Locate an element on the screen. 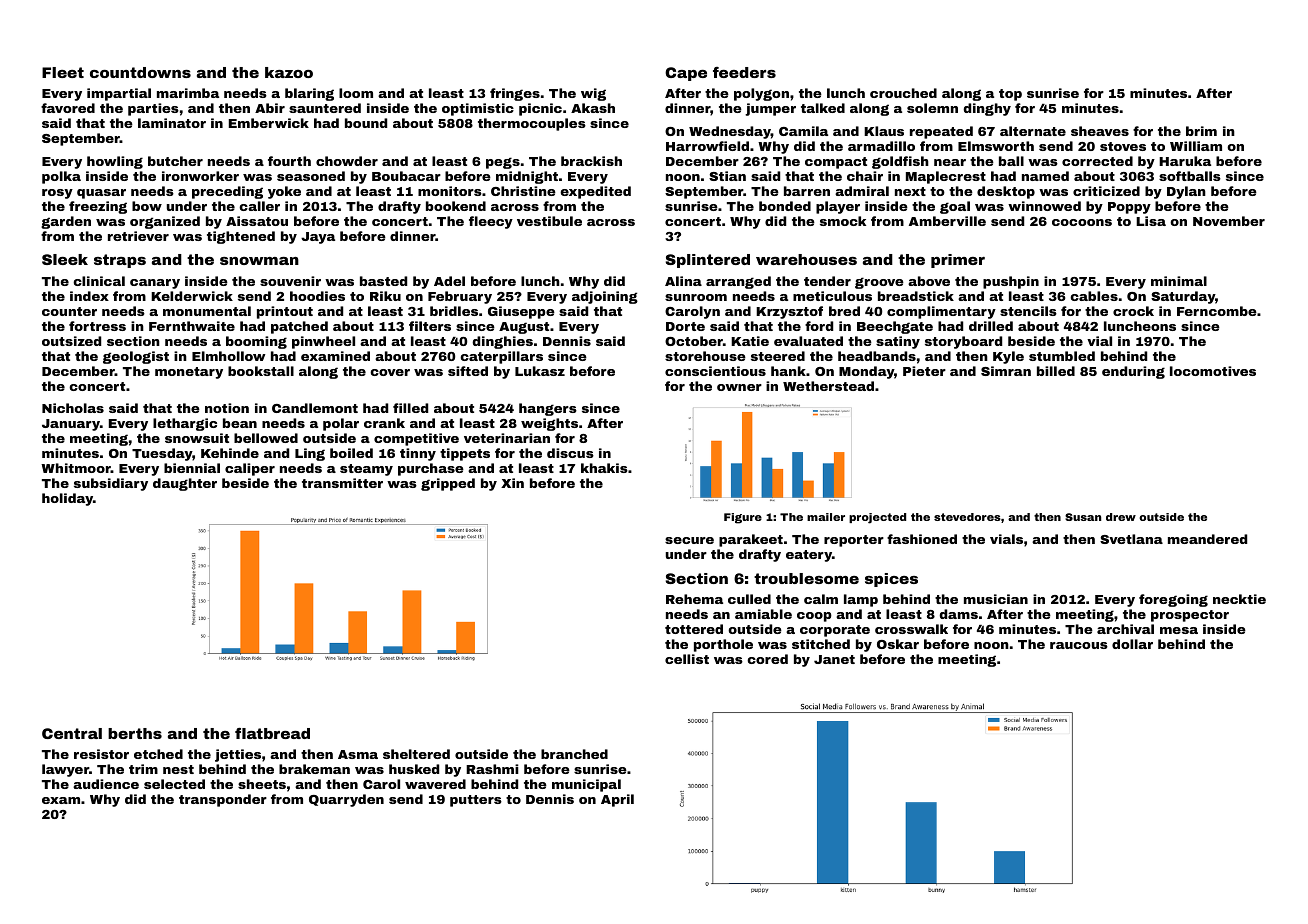  Kelderwick is located at coordinates (192, 296).
